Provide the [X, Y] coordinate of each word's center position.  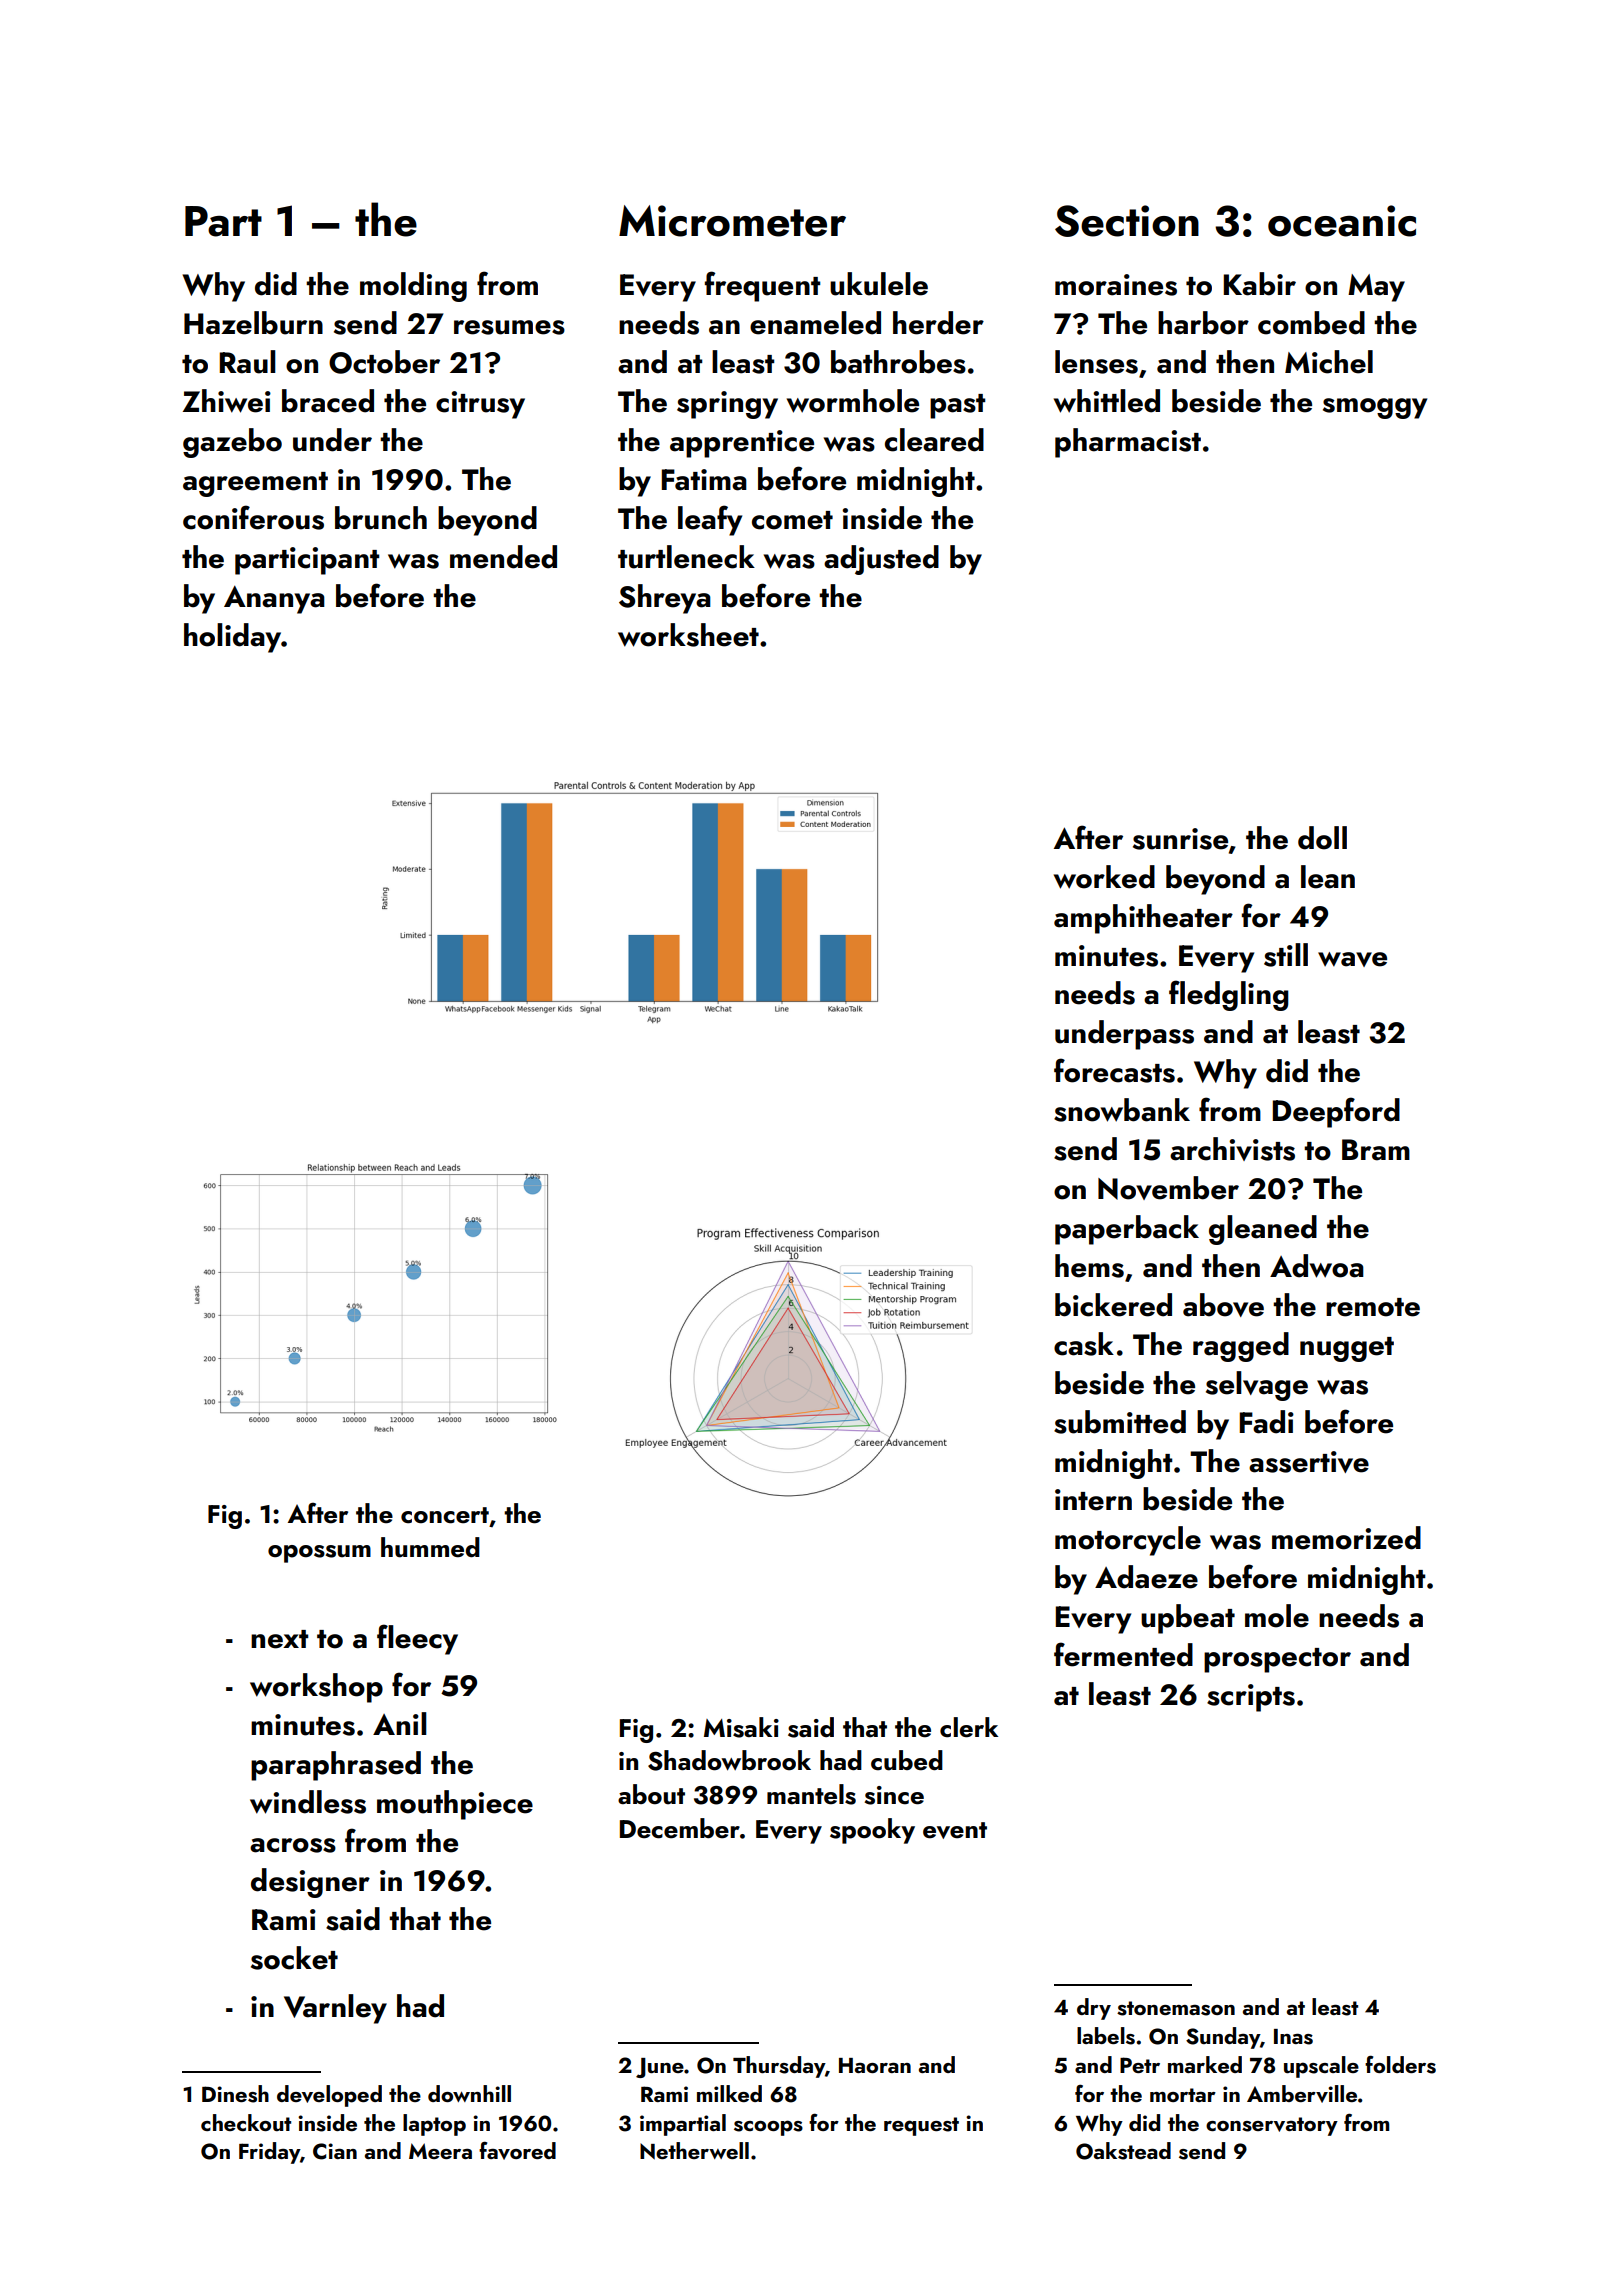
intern [1093, 1500]
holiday [232, 638]
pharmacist [1128, 443]
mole [1277, 1616]
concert [445, 1515]
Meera [440, 2151]
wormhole [853, 401]
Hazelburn [253, 323]
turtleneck [686, 557]
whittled [1107, 401]
